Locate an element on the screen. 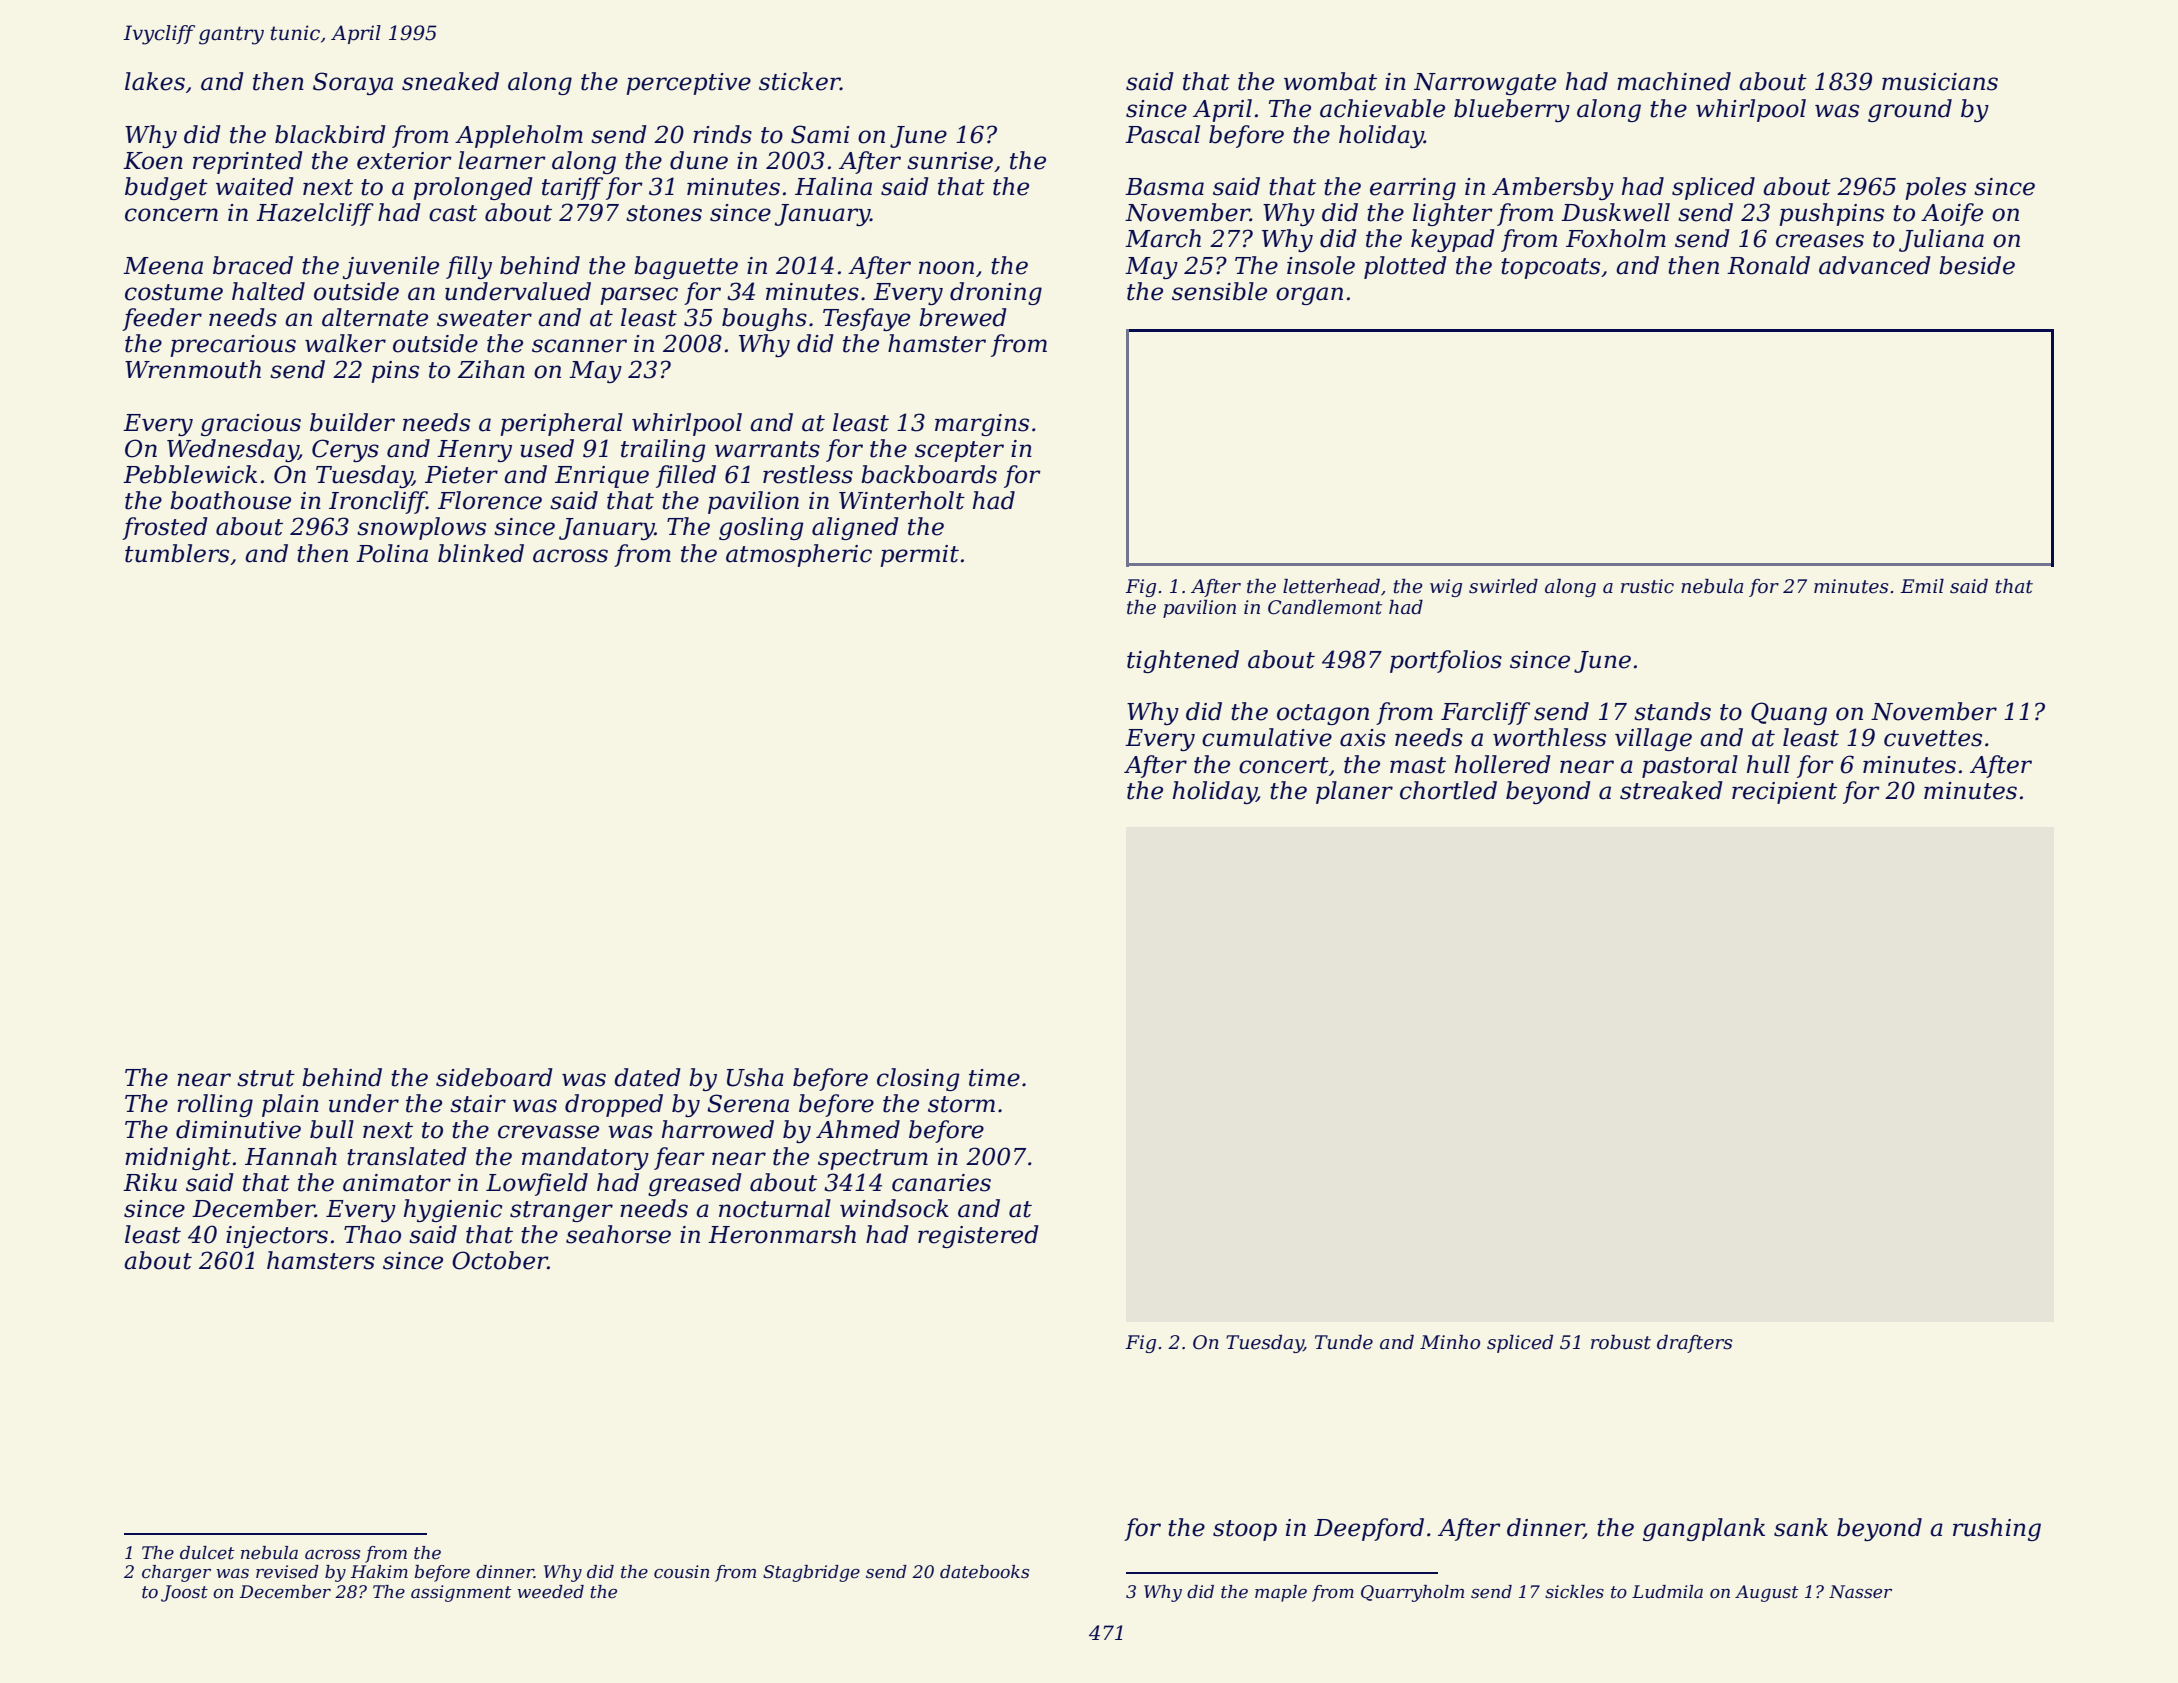 The width and height of the screenshot is (2178, 1683). recipient is located at coordinates (1784, 793).
